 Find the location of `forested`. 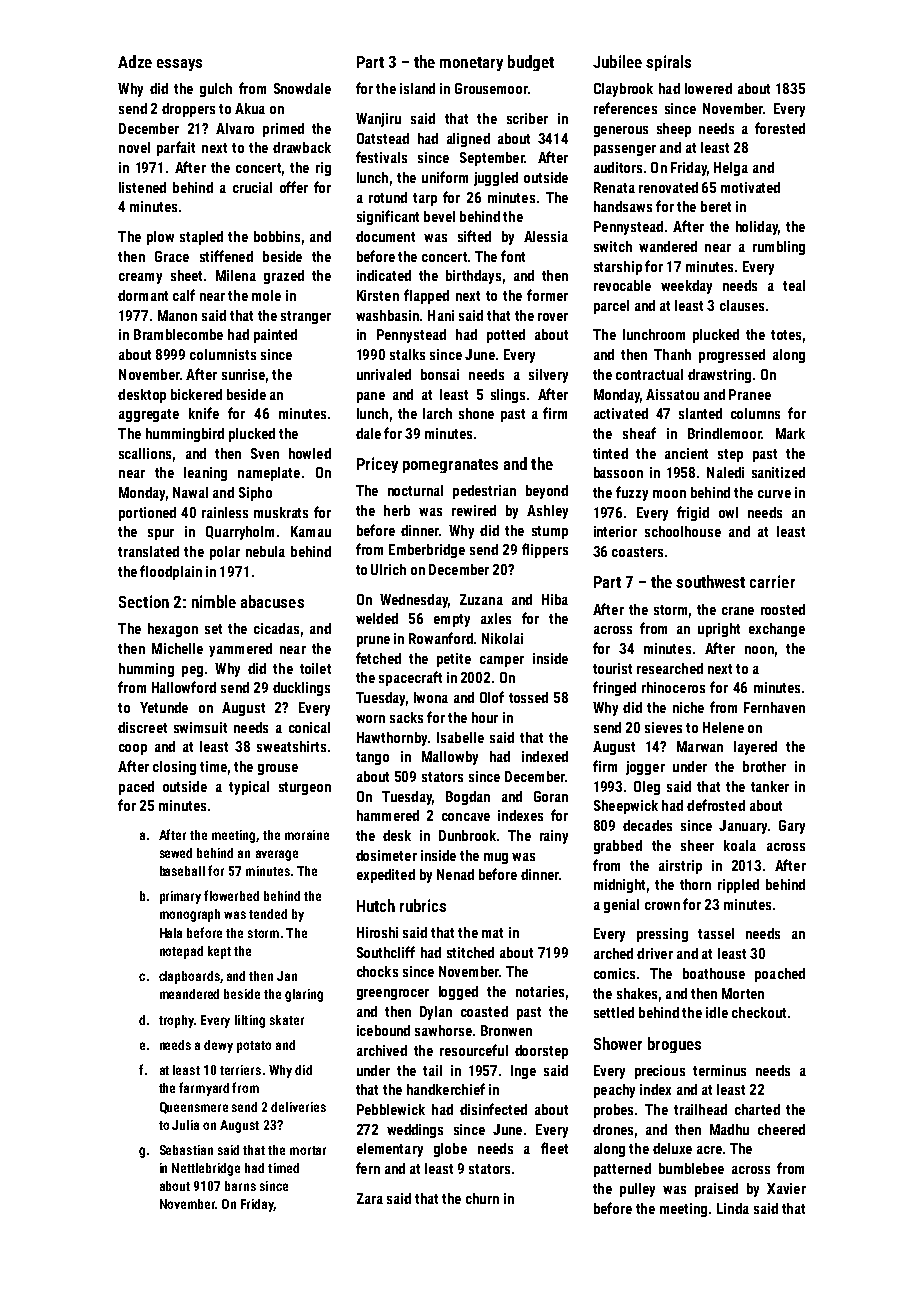

forested is located at coordinates (780, 128).
